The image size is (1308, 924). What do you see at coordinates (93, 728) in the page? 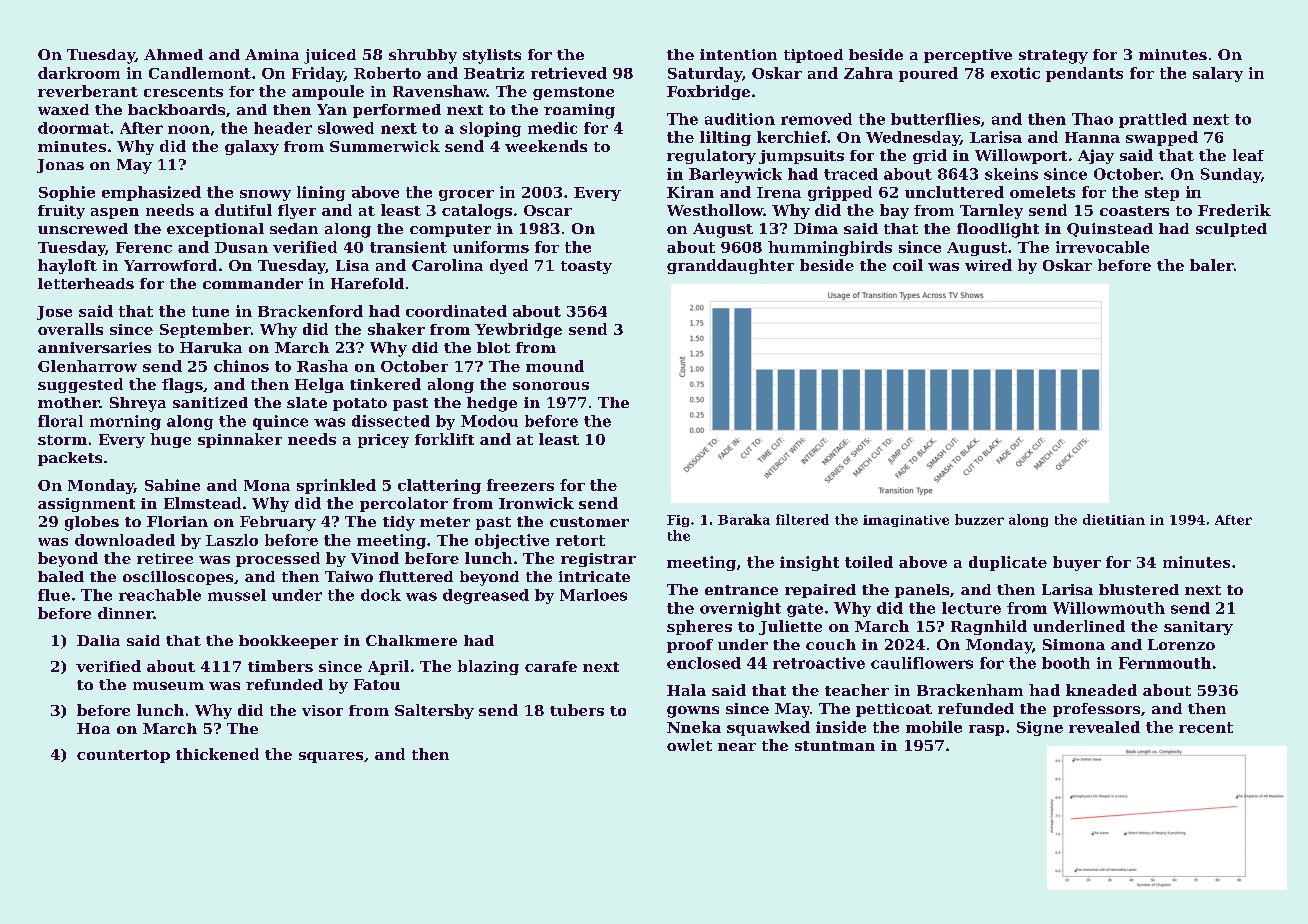
I see `Hoa` at bounding box center [93, 728].
